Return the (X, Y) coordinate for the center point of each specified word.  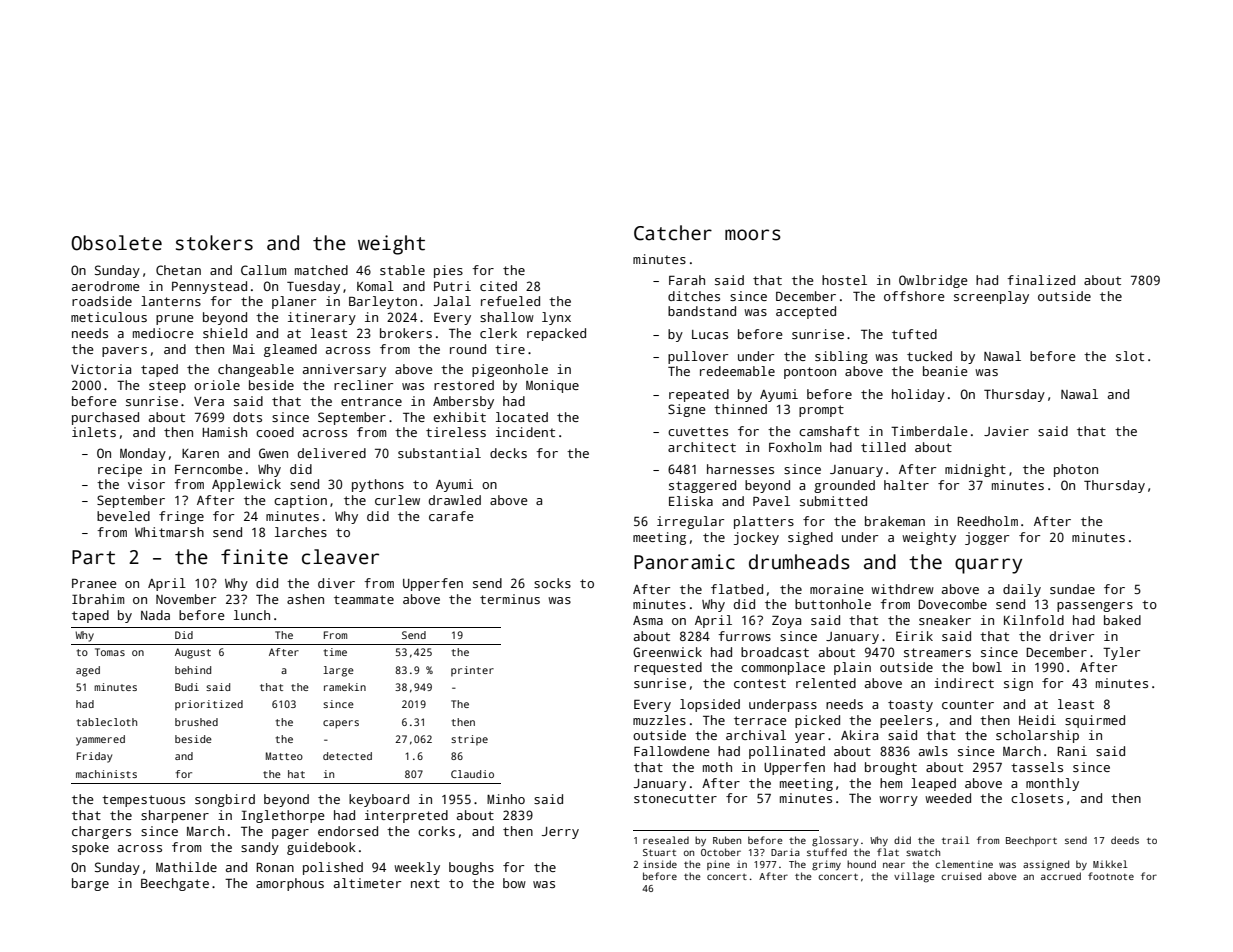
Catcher (673, 233)
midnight (975, 470)
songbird (225, 800)
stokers (214, 243)
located (522, 417)
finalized (1041, 280)
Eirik (914, 636)
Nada (155, 615)
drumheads (799, 562)
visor (146, 484)
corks (436, 831)
